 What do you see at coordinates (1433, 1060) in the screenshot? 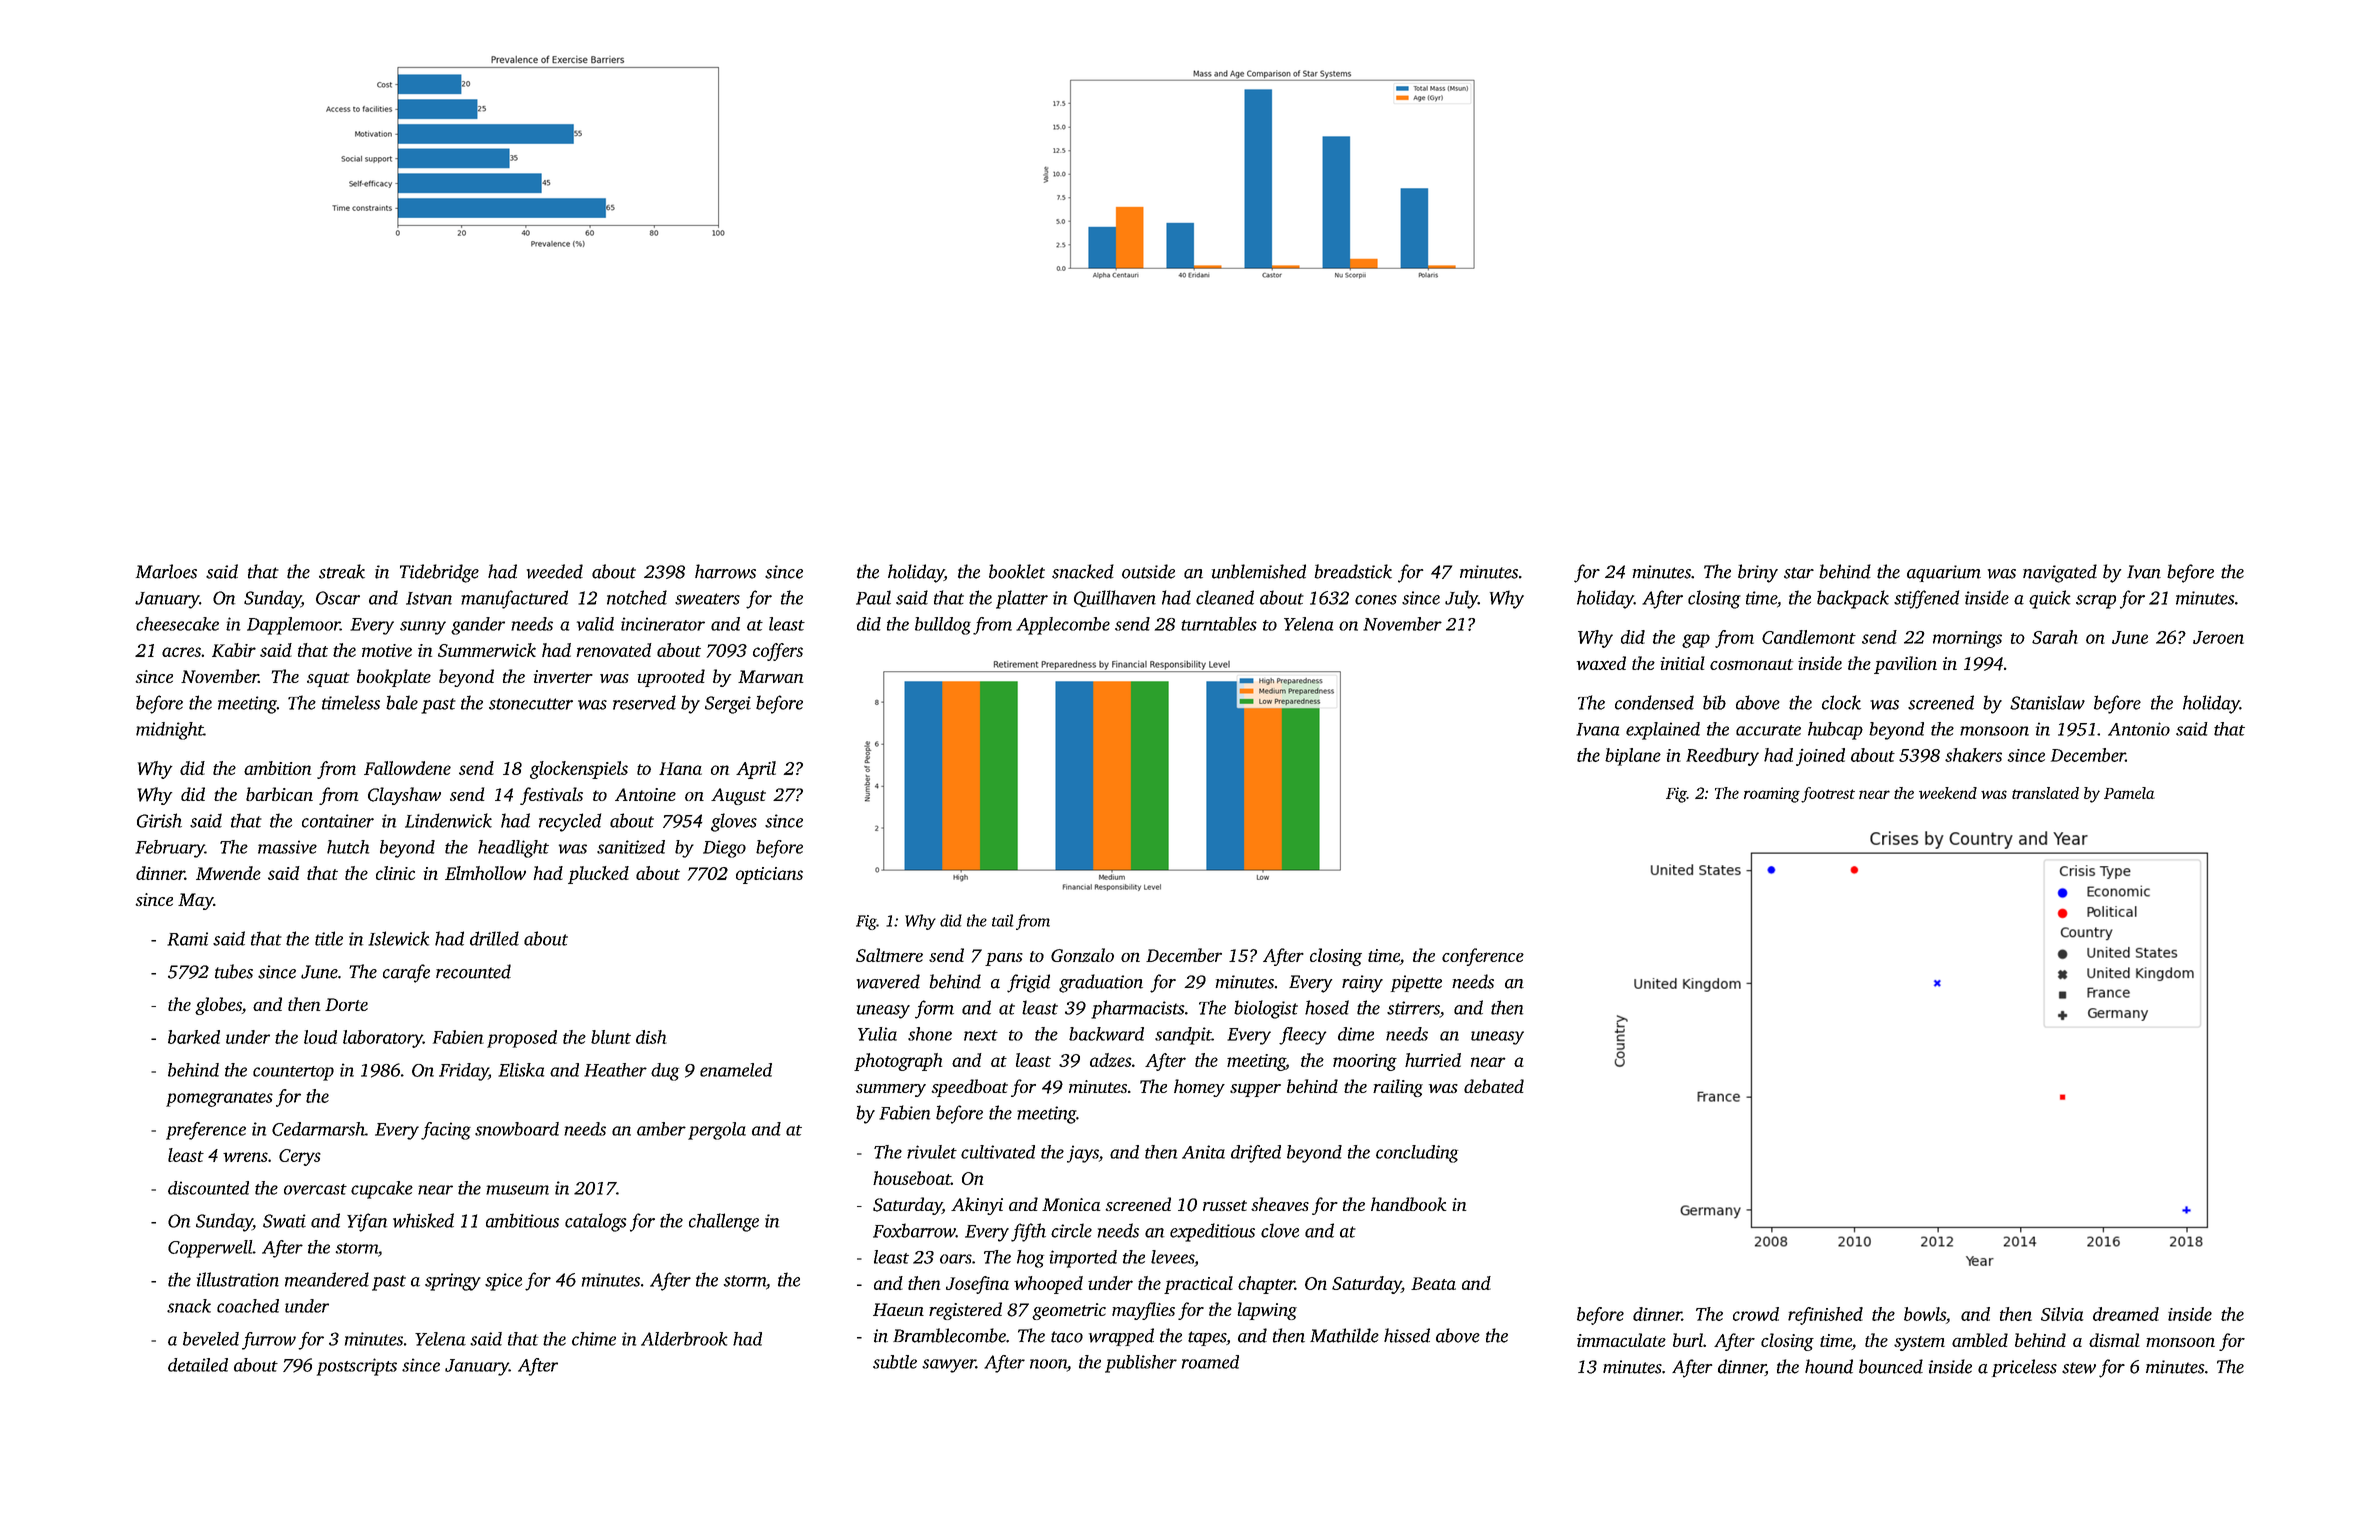
I see `hurried` at bounding box center [1433, 1060].
